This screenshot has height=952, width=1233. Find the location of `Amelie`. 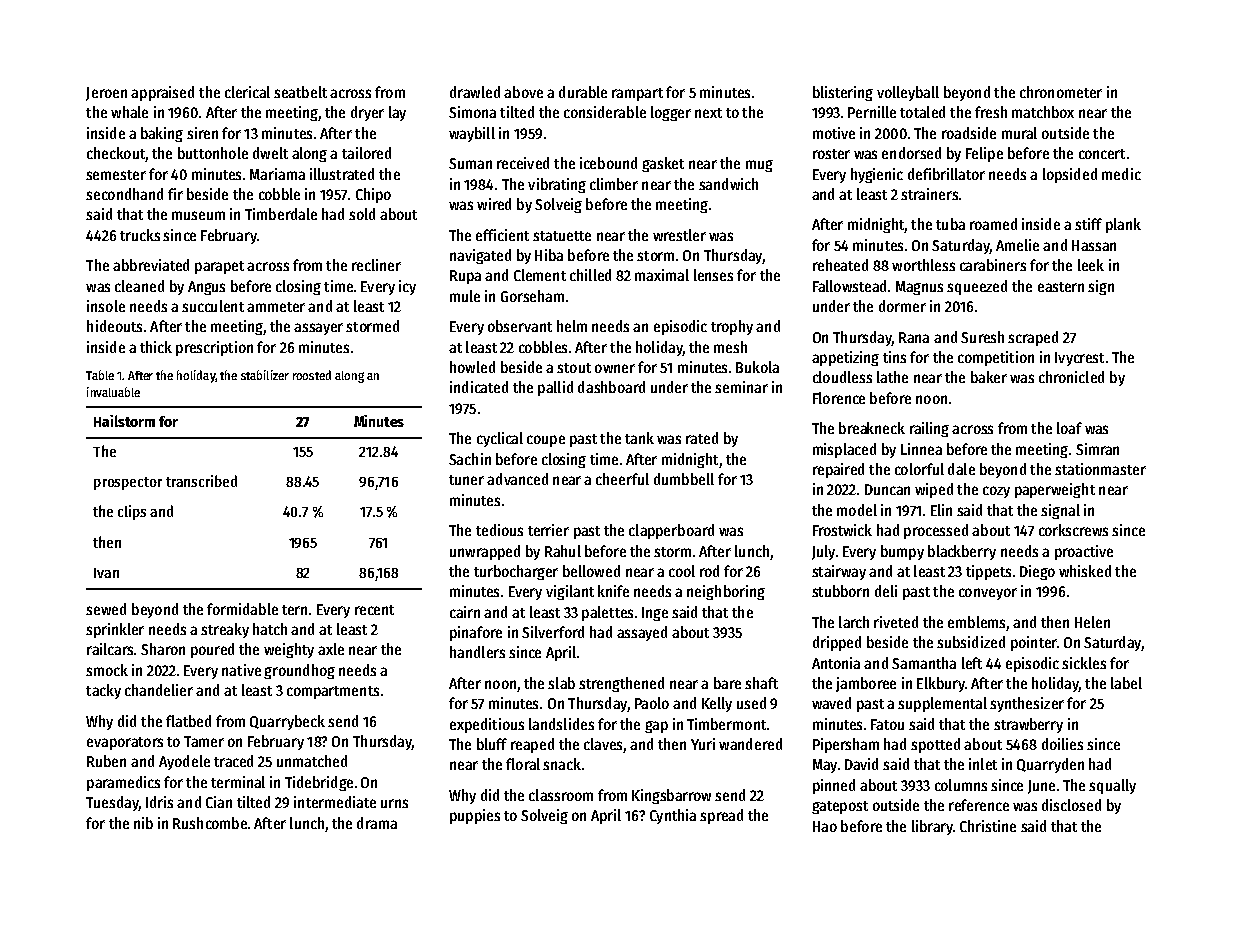

Amelie is located at coordinates (1017, 245).
